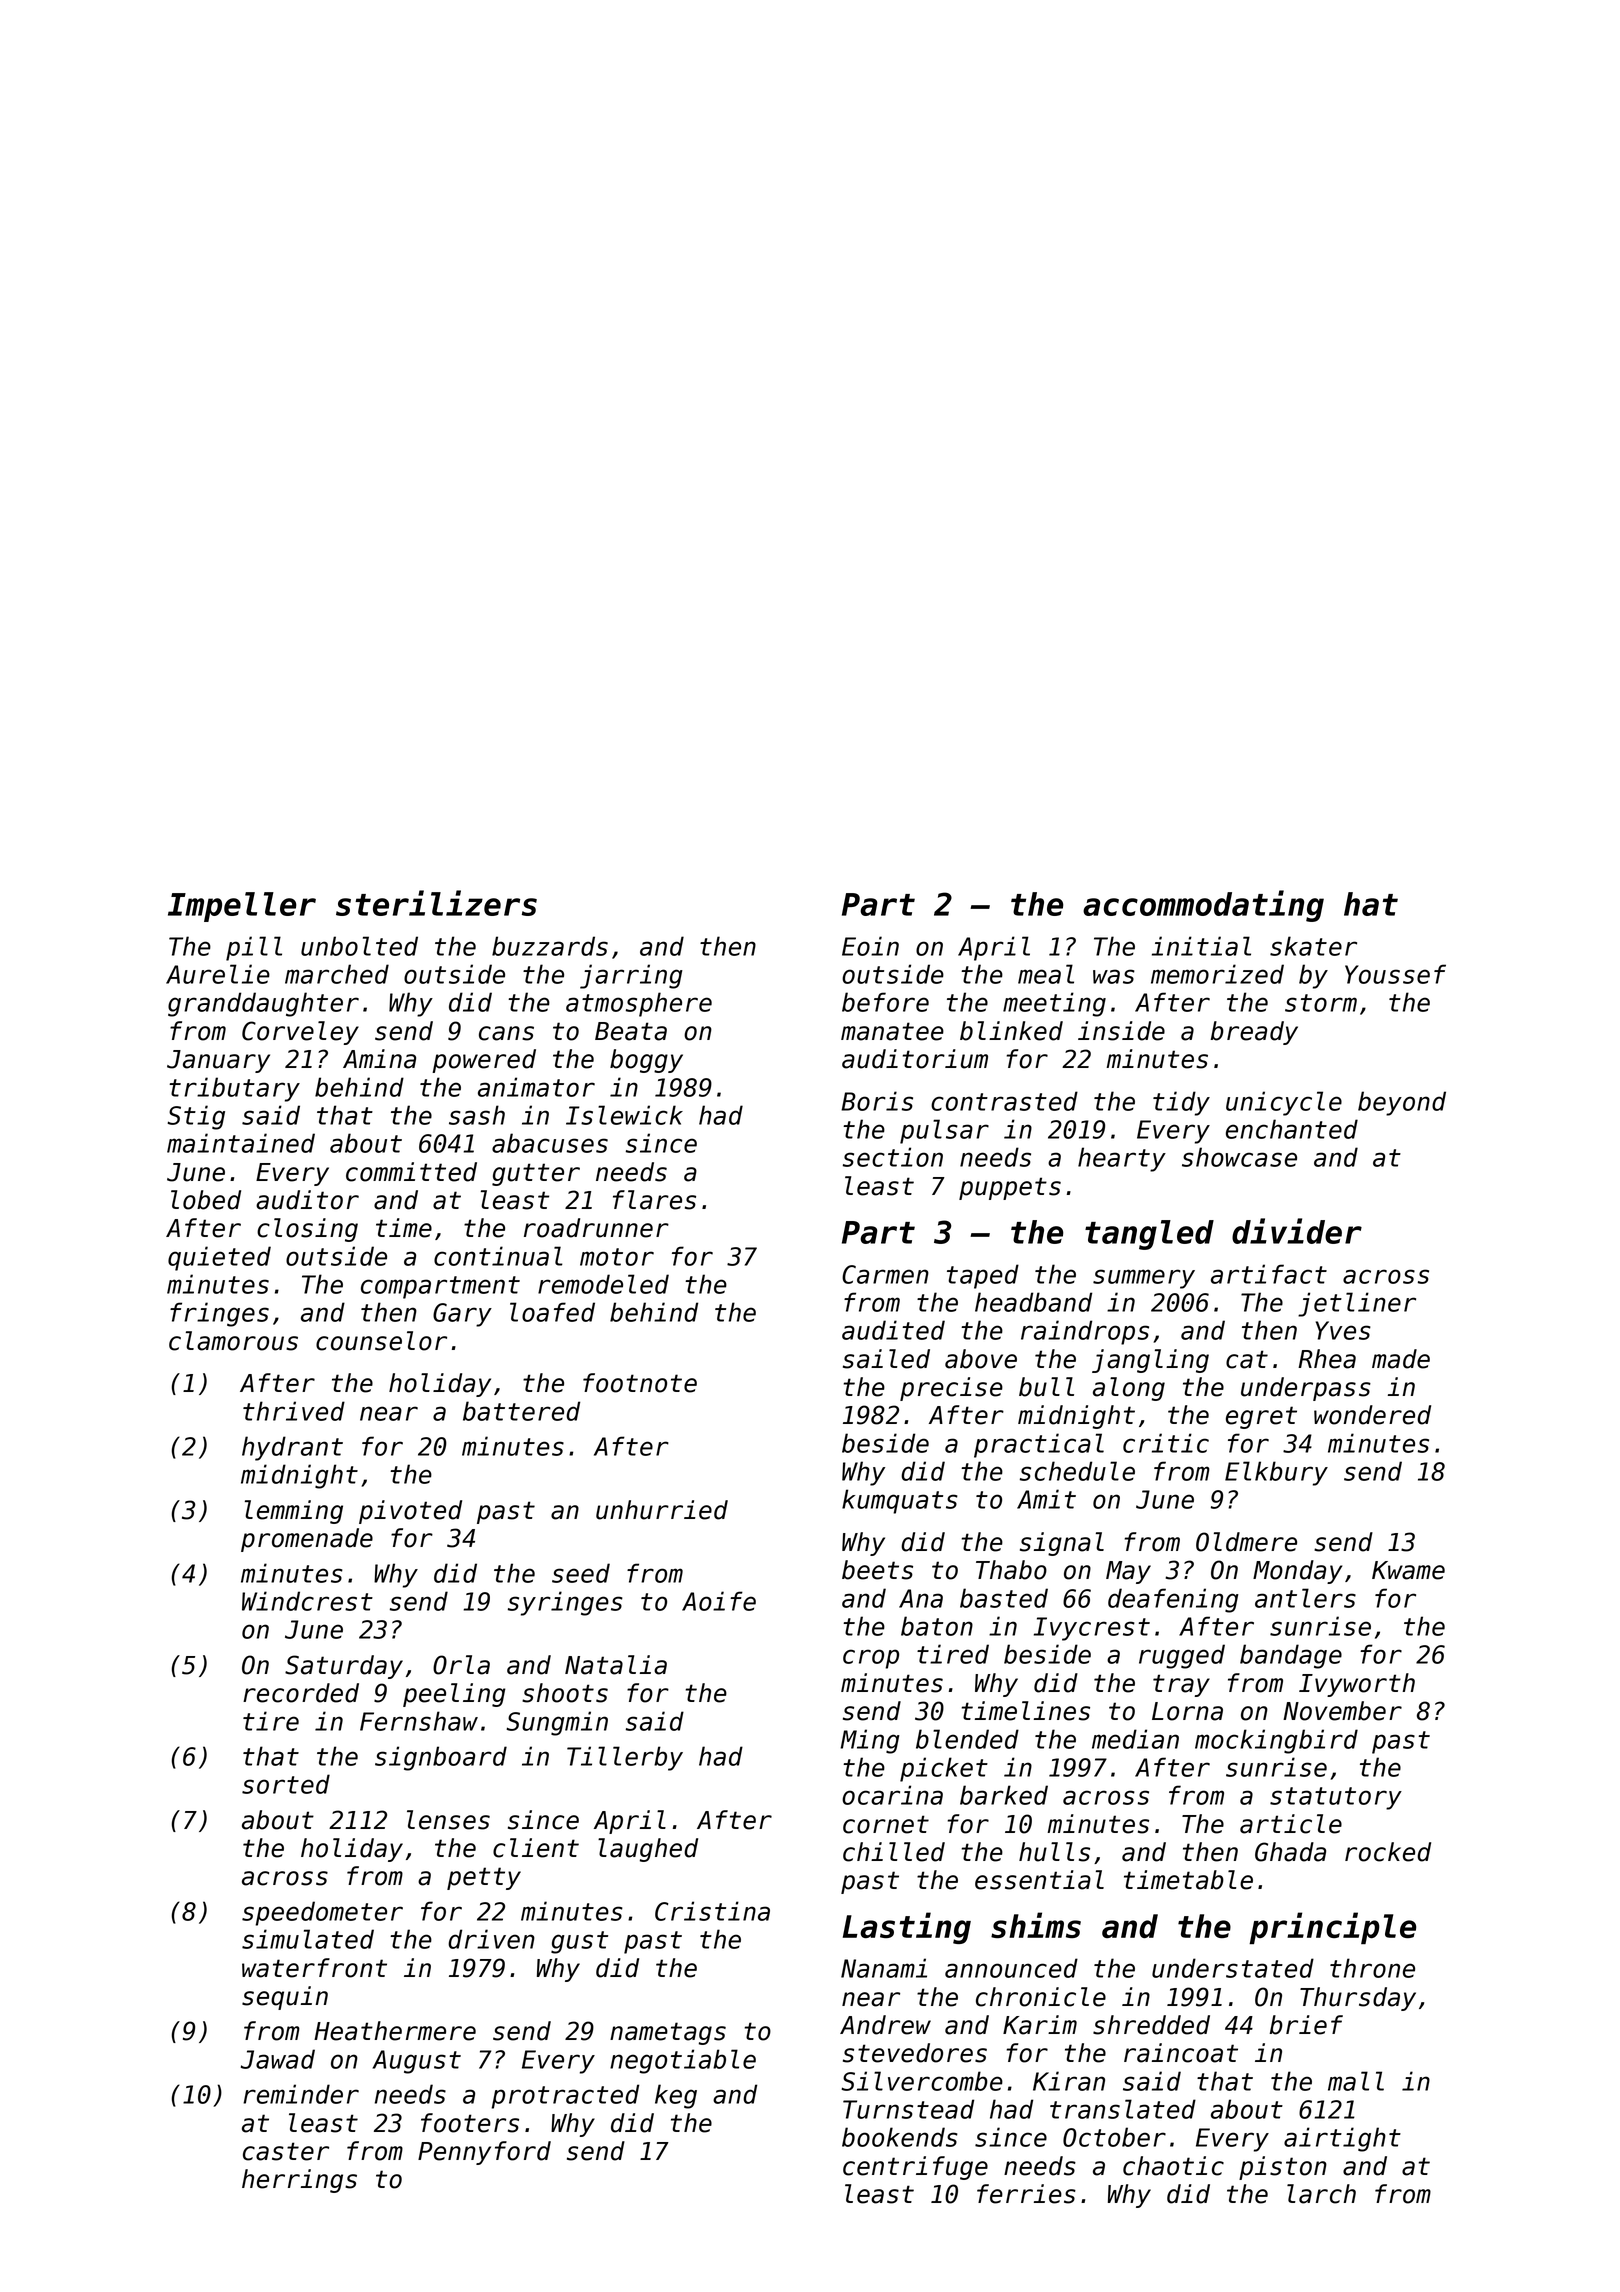 The height and width of the screenshot is (2292, 1620). I want to click on mall, so click(1356, 2081).
